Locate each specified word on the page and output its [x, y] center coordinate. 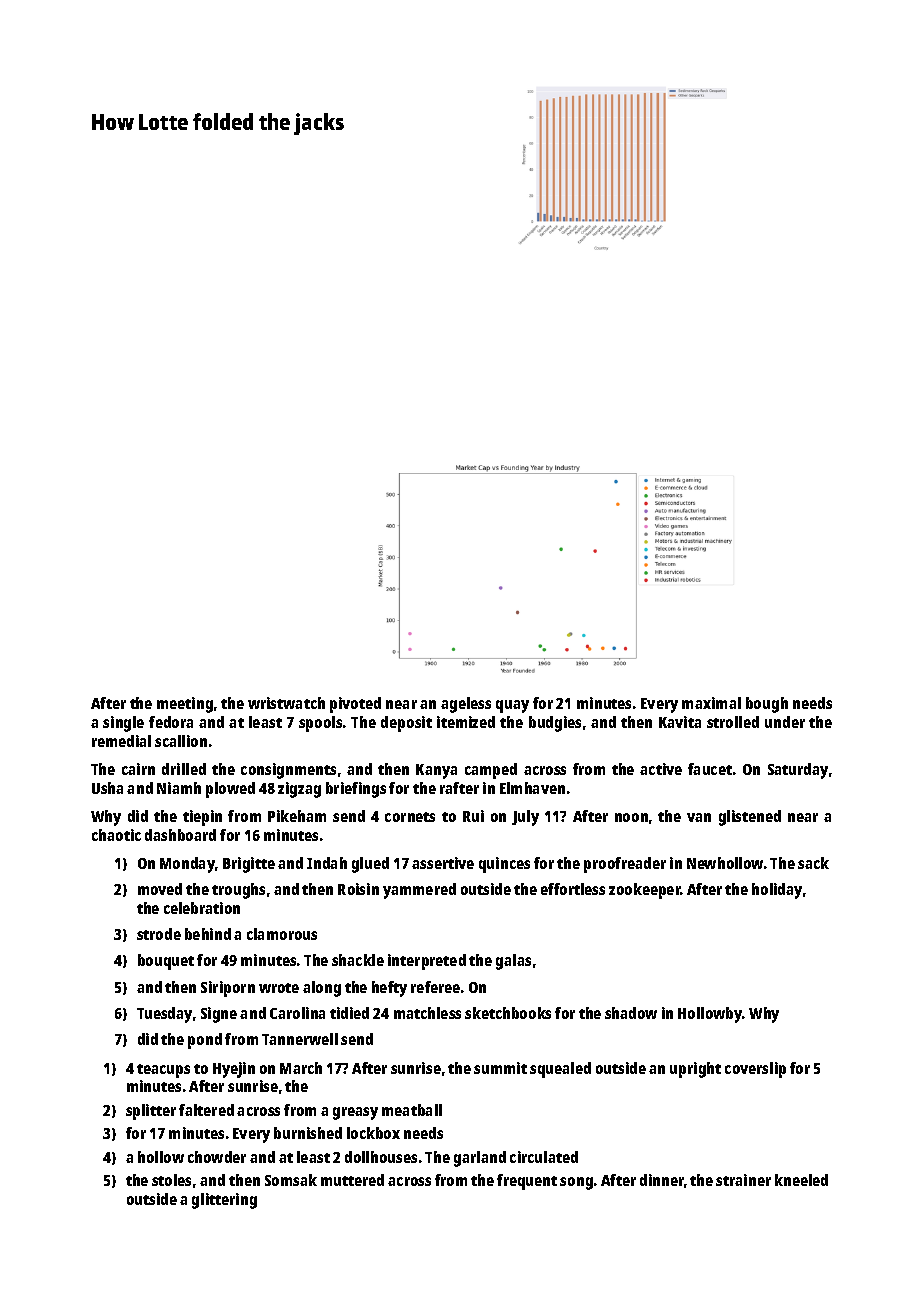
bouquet [166, 962]
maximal [711, 703]
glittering [224, 1201]
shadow [631, 1013]
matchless [427, 1013]
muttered [352, 1180]
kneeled [801, 1180]
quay [512, 706]
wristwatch [286, 703]
